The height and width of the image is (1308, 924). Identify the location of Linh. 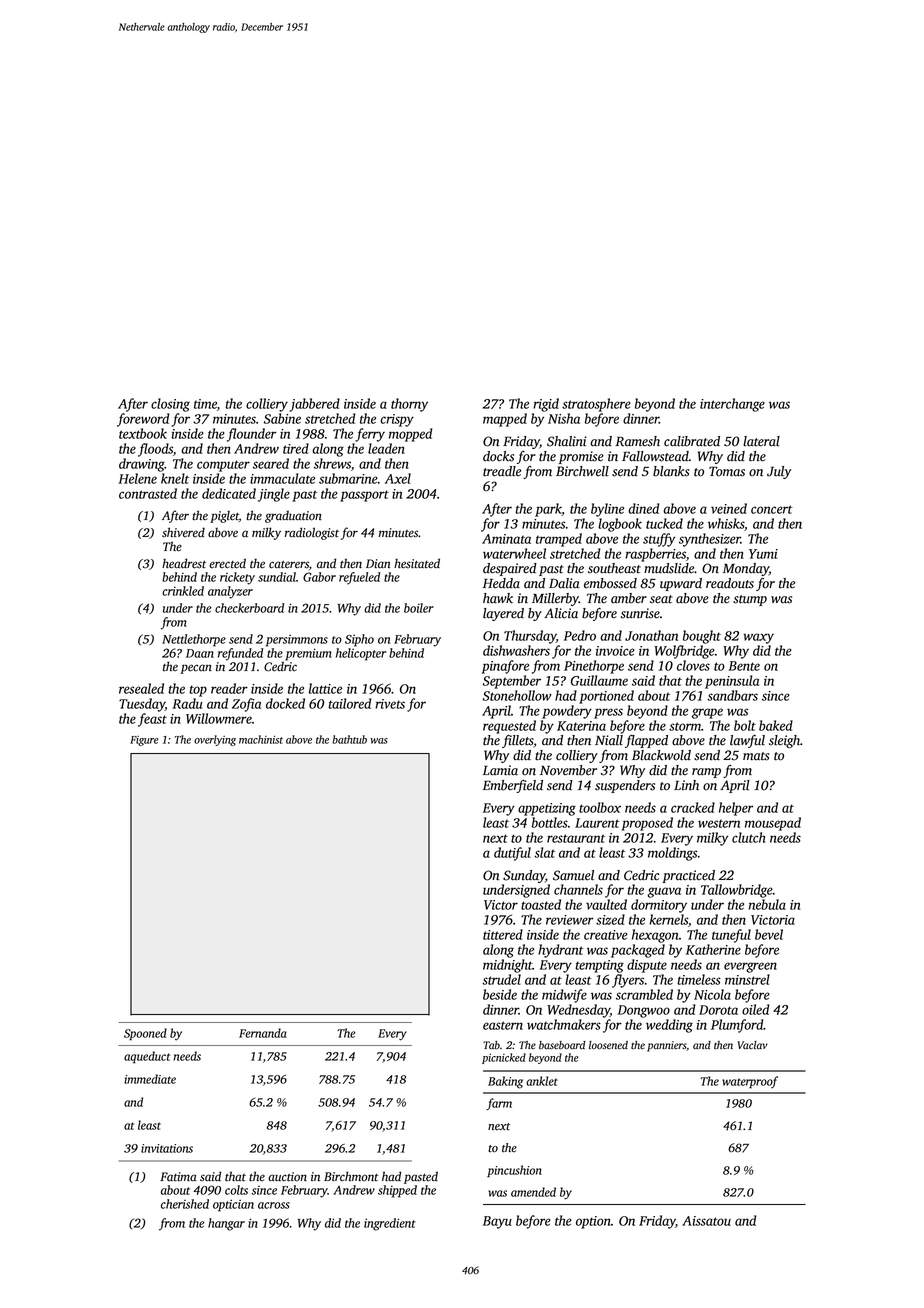
(686, 785).
